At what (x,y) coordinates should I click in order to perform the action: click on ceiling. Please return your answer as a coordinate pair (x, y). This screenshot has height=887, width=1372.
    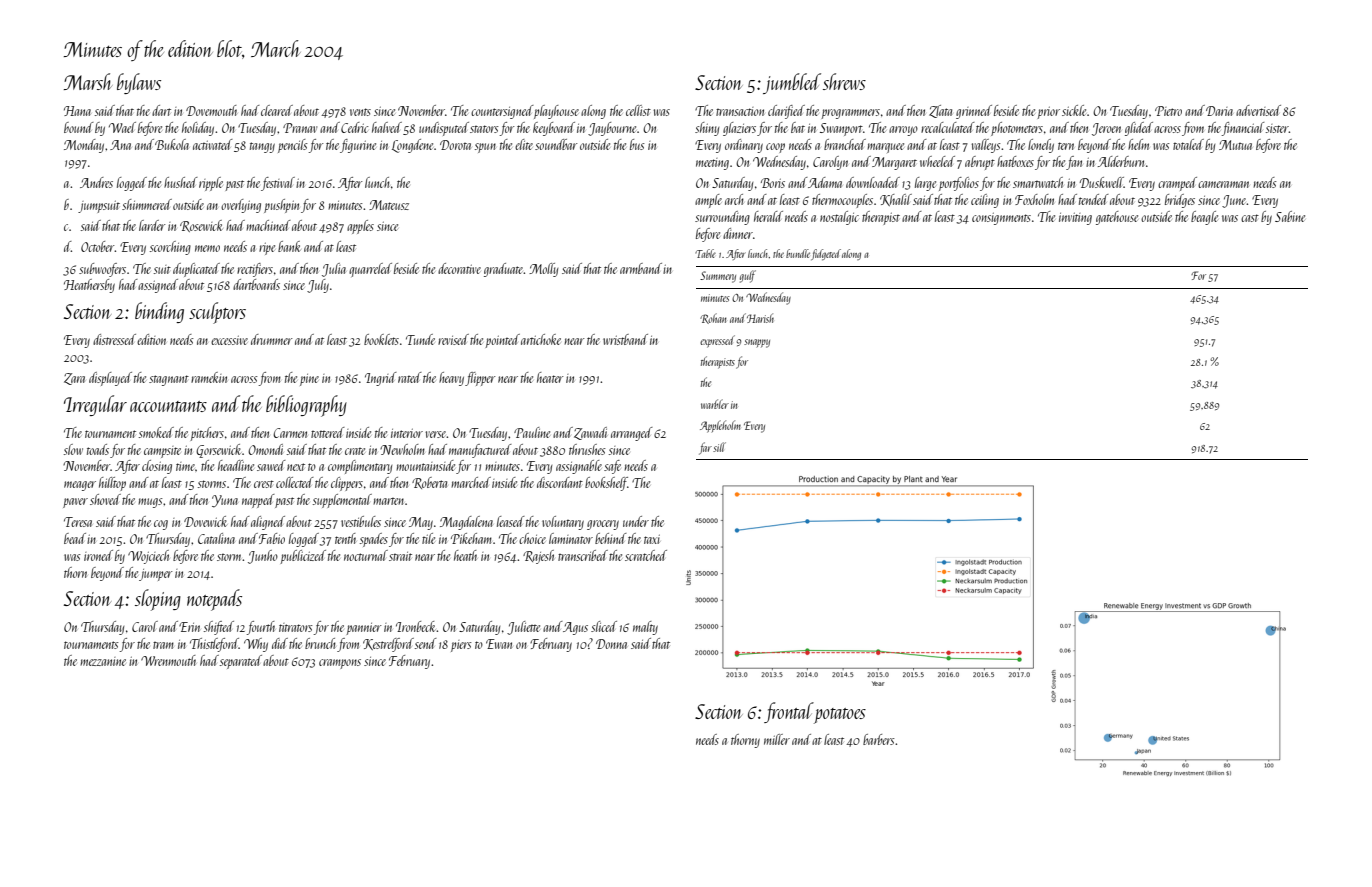
    Looking at the image, I should click on (985, 201).
